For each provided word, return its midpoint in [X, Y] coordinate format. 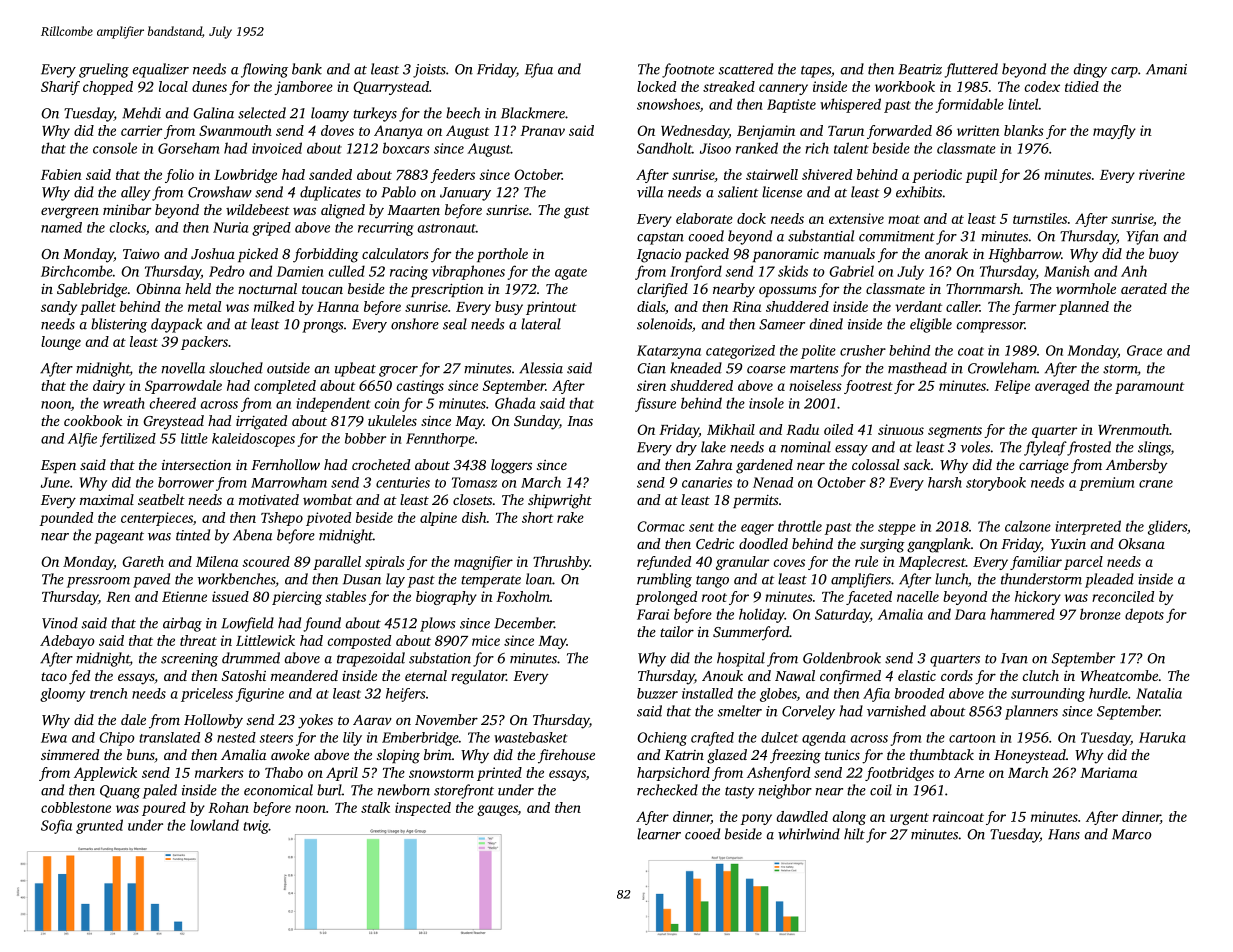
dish [474, 517]
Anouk [722, 675]
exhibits [919, 192]
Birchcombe [77, 271]
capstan [660, 239]
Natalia [1159, 693]
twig [256, 827]
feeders [452, 176]
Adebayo [67, 642]
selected [262, 113]
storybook [996, 484]
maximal [107, 499]
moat [904, 219]
